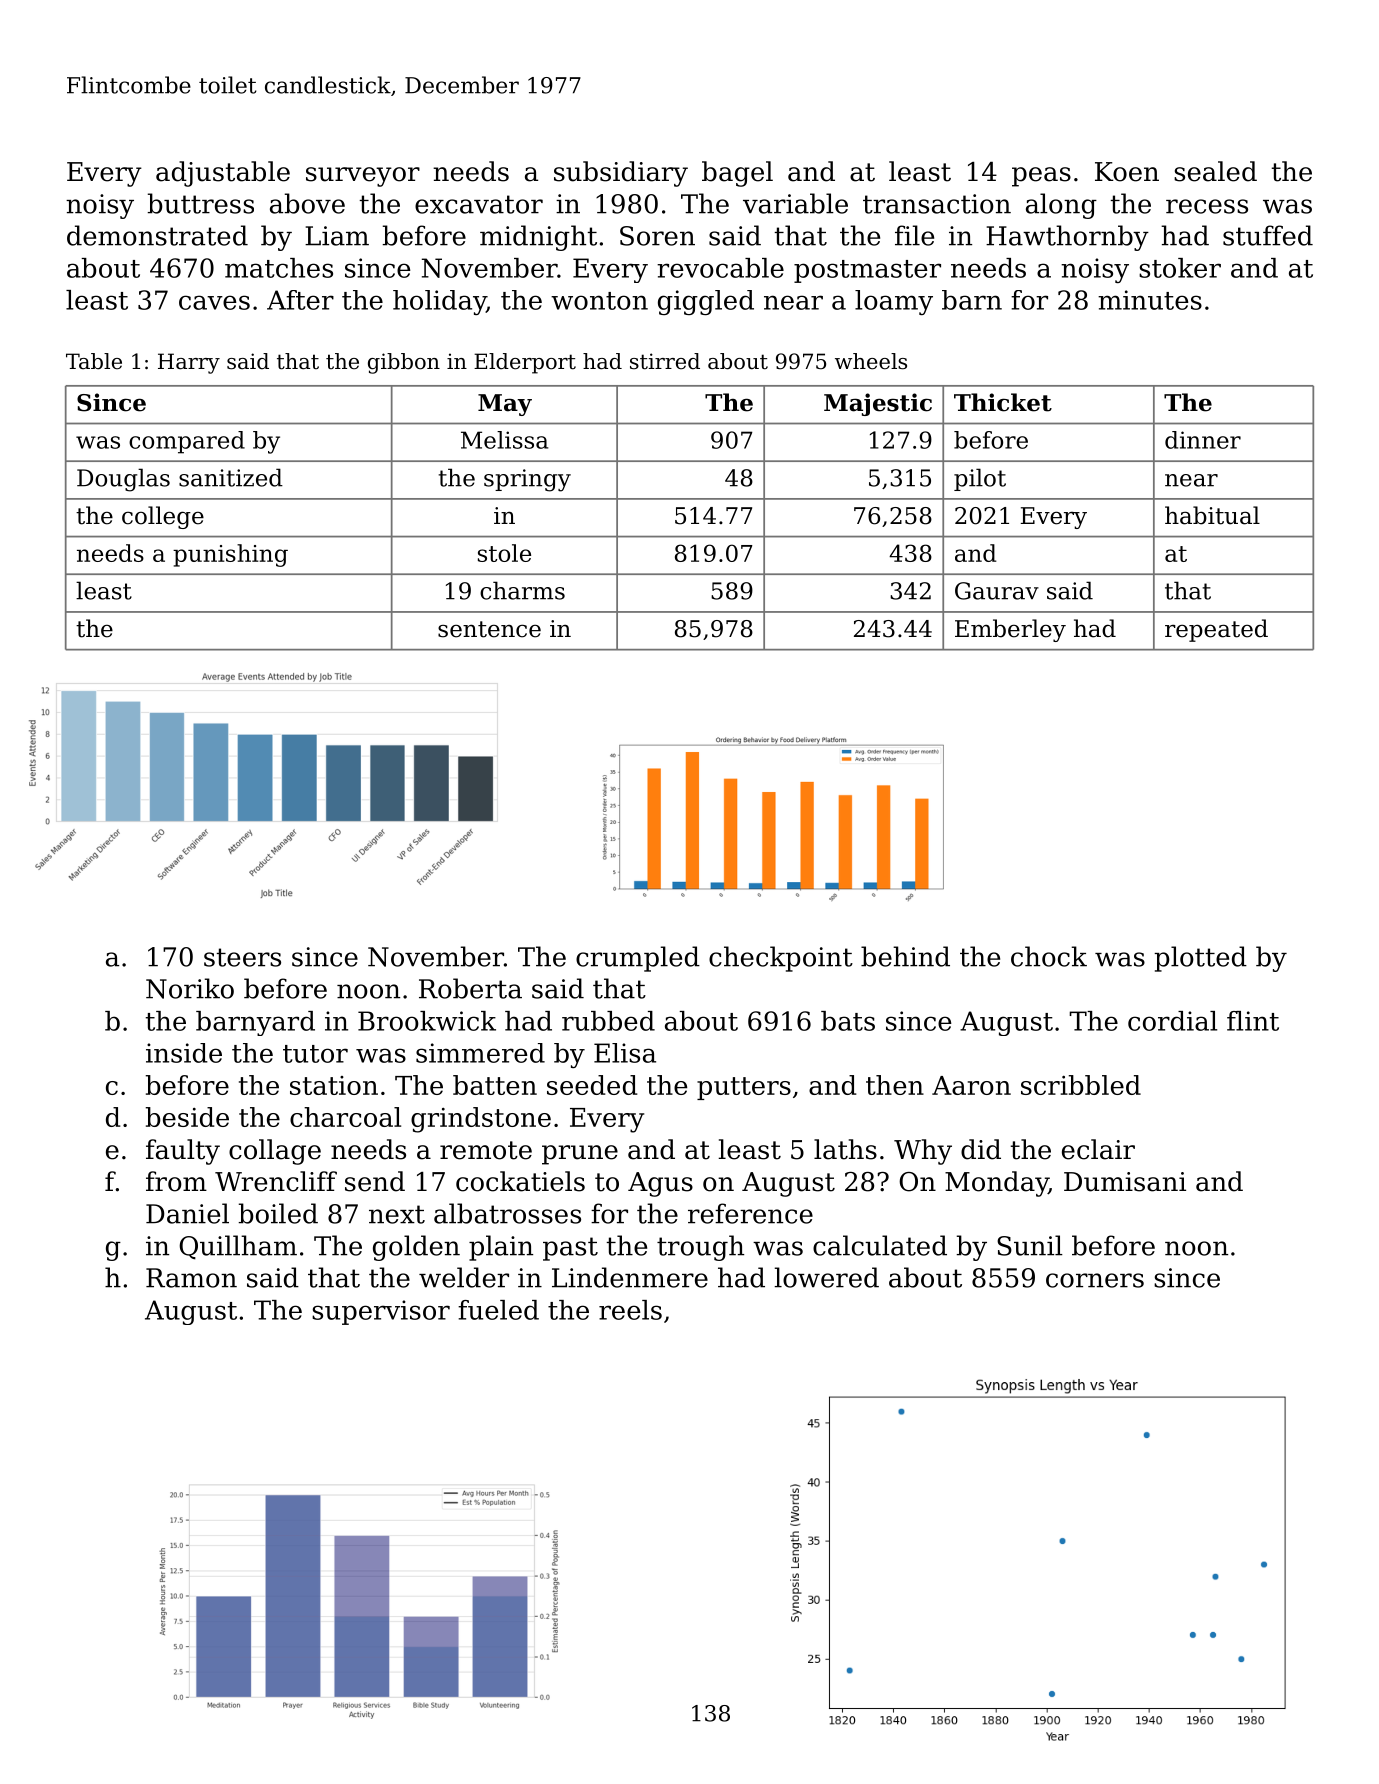 Image resolution: width=1379 pixels, height=1784 pixels. I want to click on welder, so click(464, 1277).
